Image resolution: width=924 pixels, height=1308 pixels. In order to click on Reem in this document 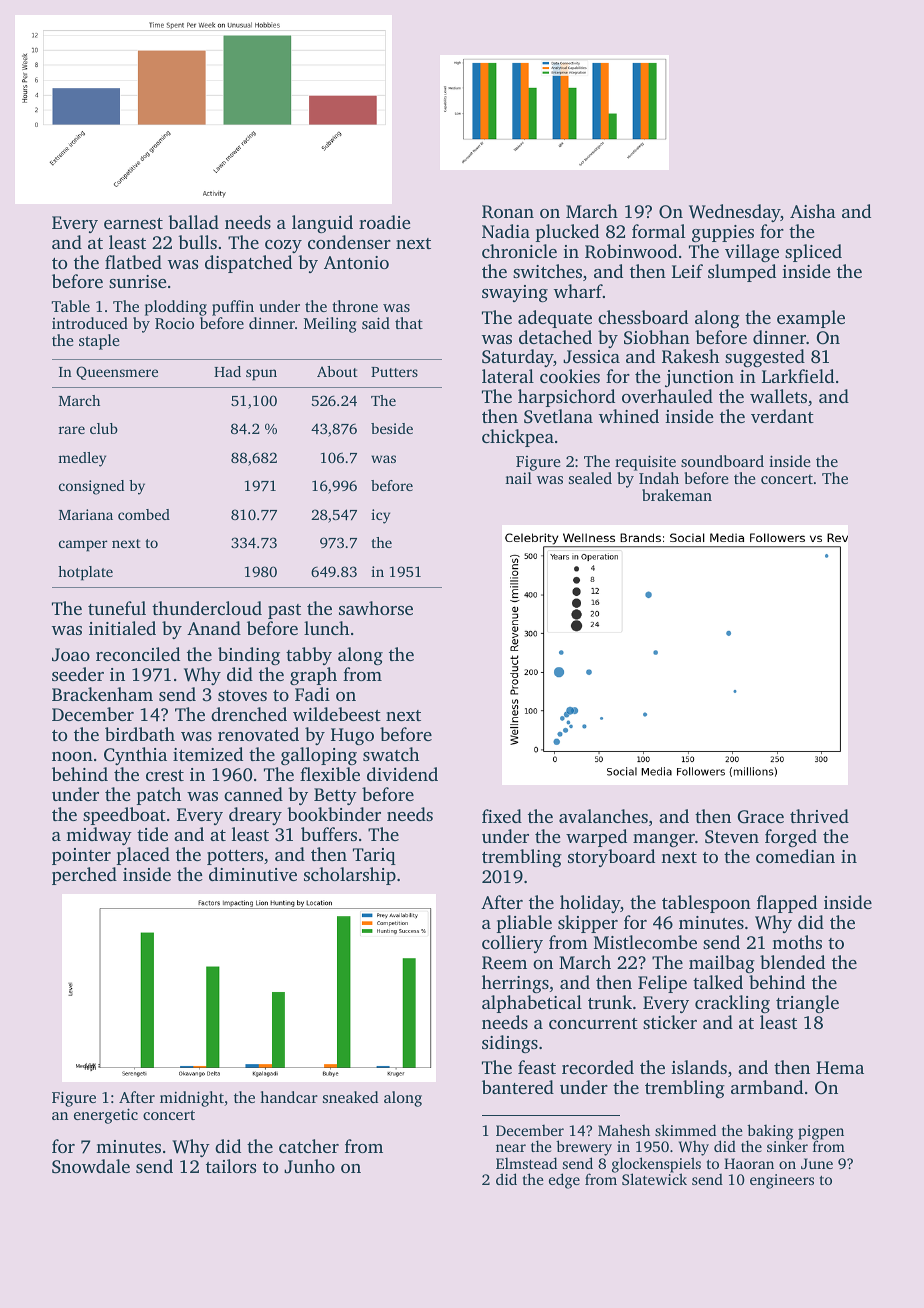, I will do `click(504, 963)`.
